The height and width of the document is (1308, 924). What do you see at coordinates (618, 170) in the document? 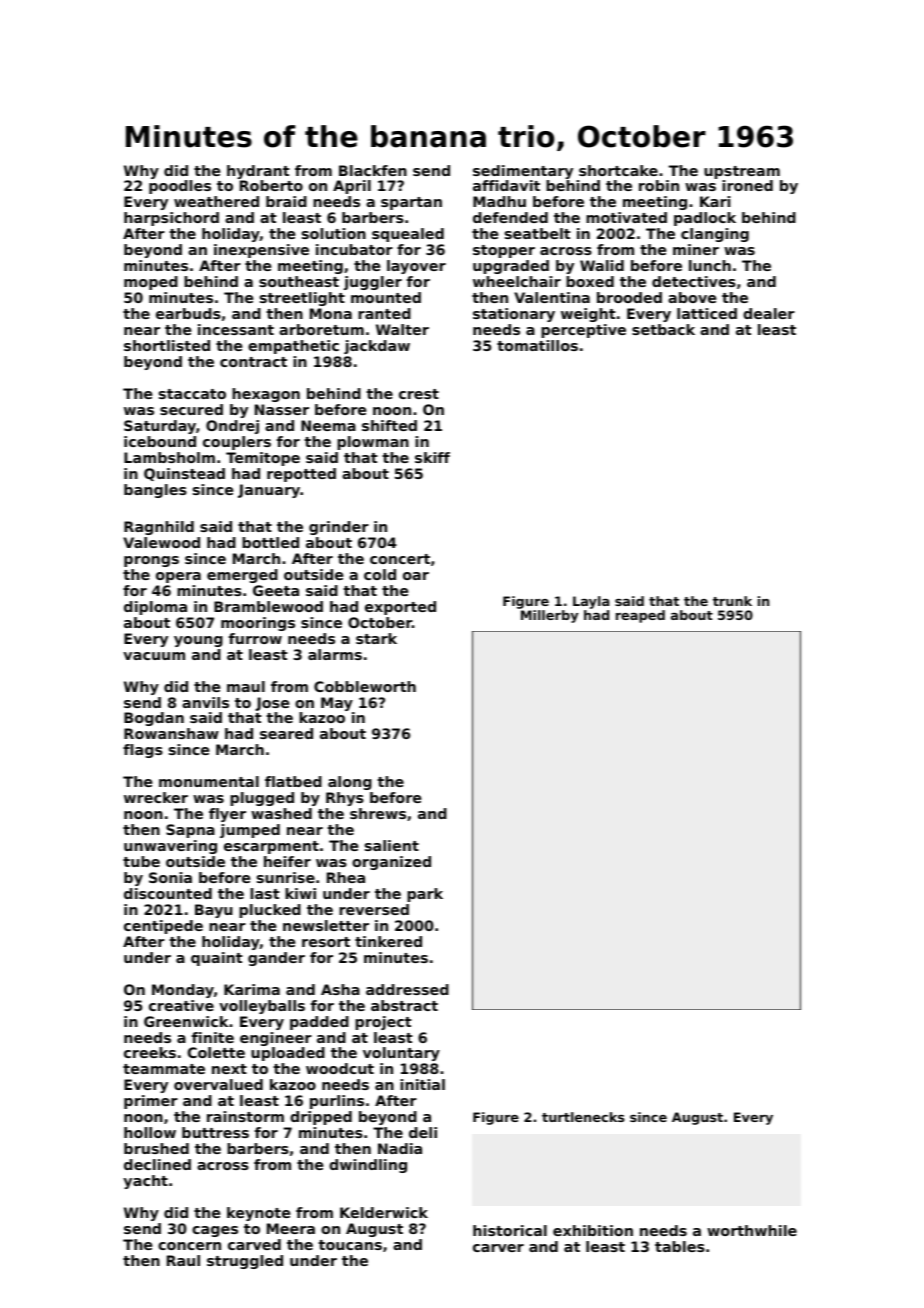
I see `shortcake` at bounding box center [618, 170].
